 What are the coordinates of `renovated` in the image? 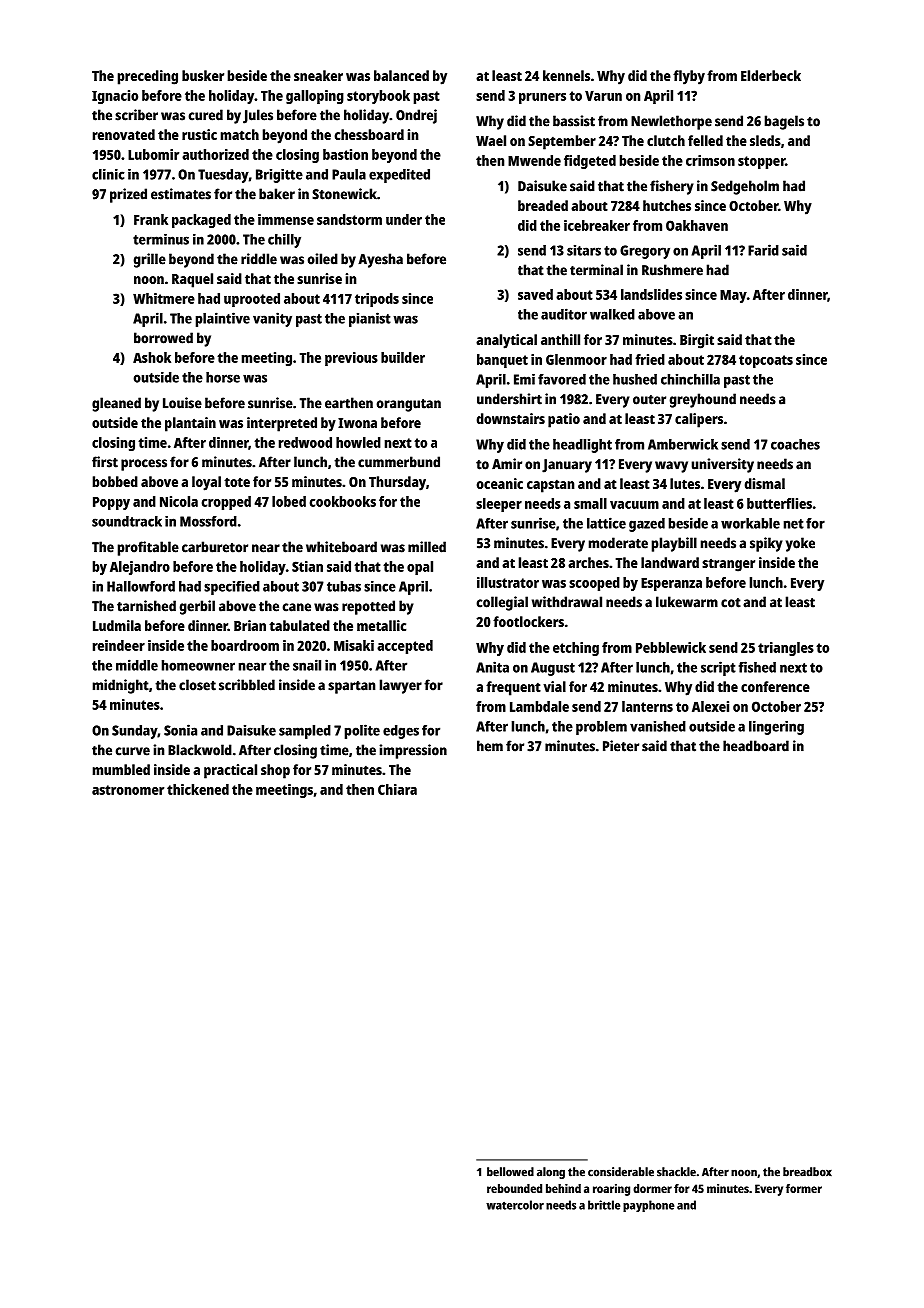 It's located at (124, 134).
